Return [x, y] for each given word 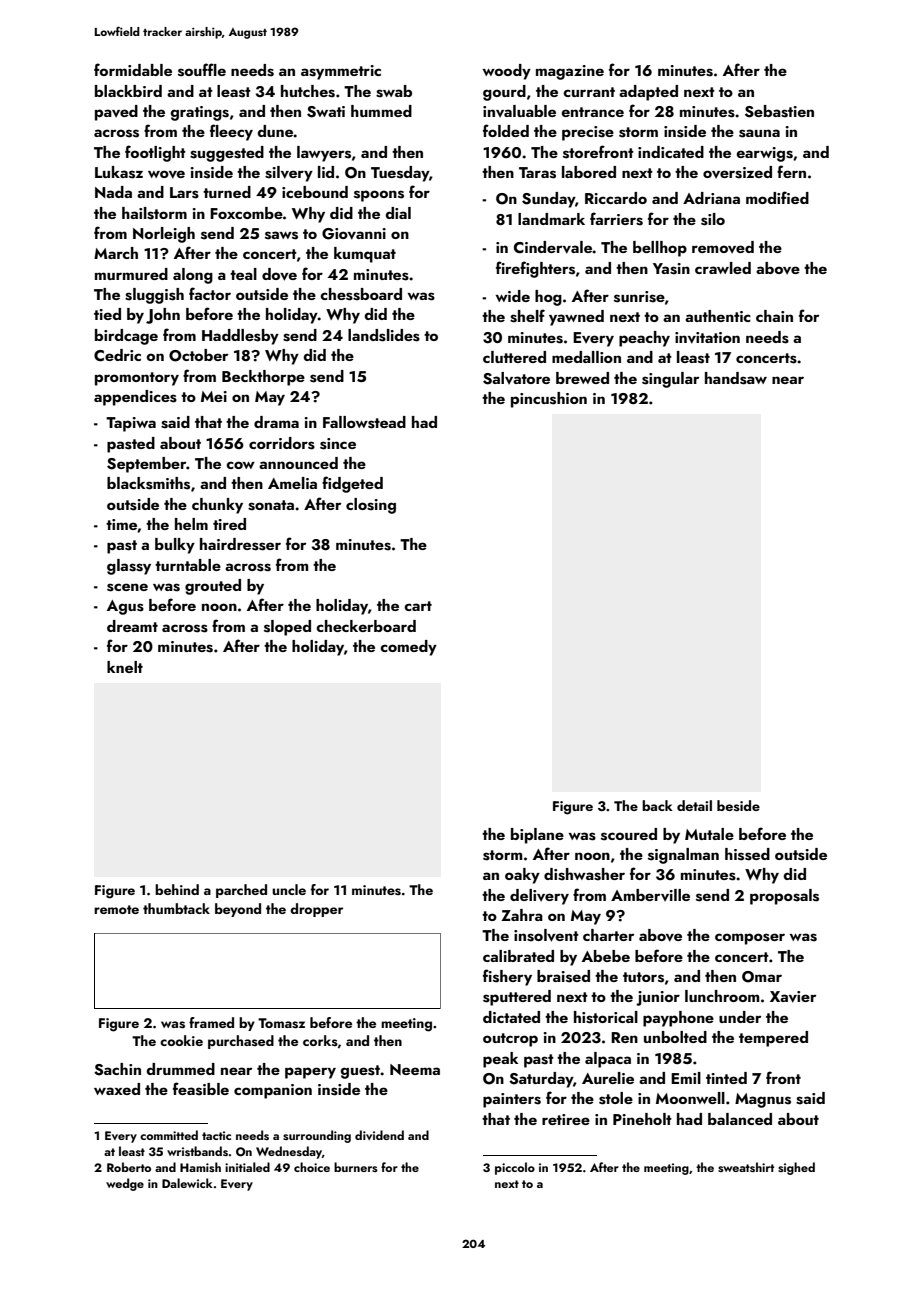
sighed [796, 1168]
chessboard [361, 294]
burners [356, 1167]
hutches [308, 91]
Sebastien [779, 111]
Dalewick [187, 1183]
